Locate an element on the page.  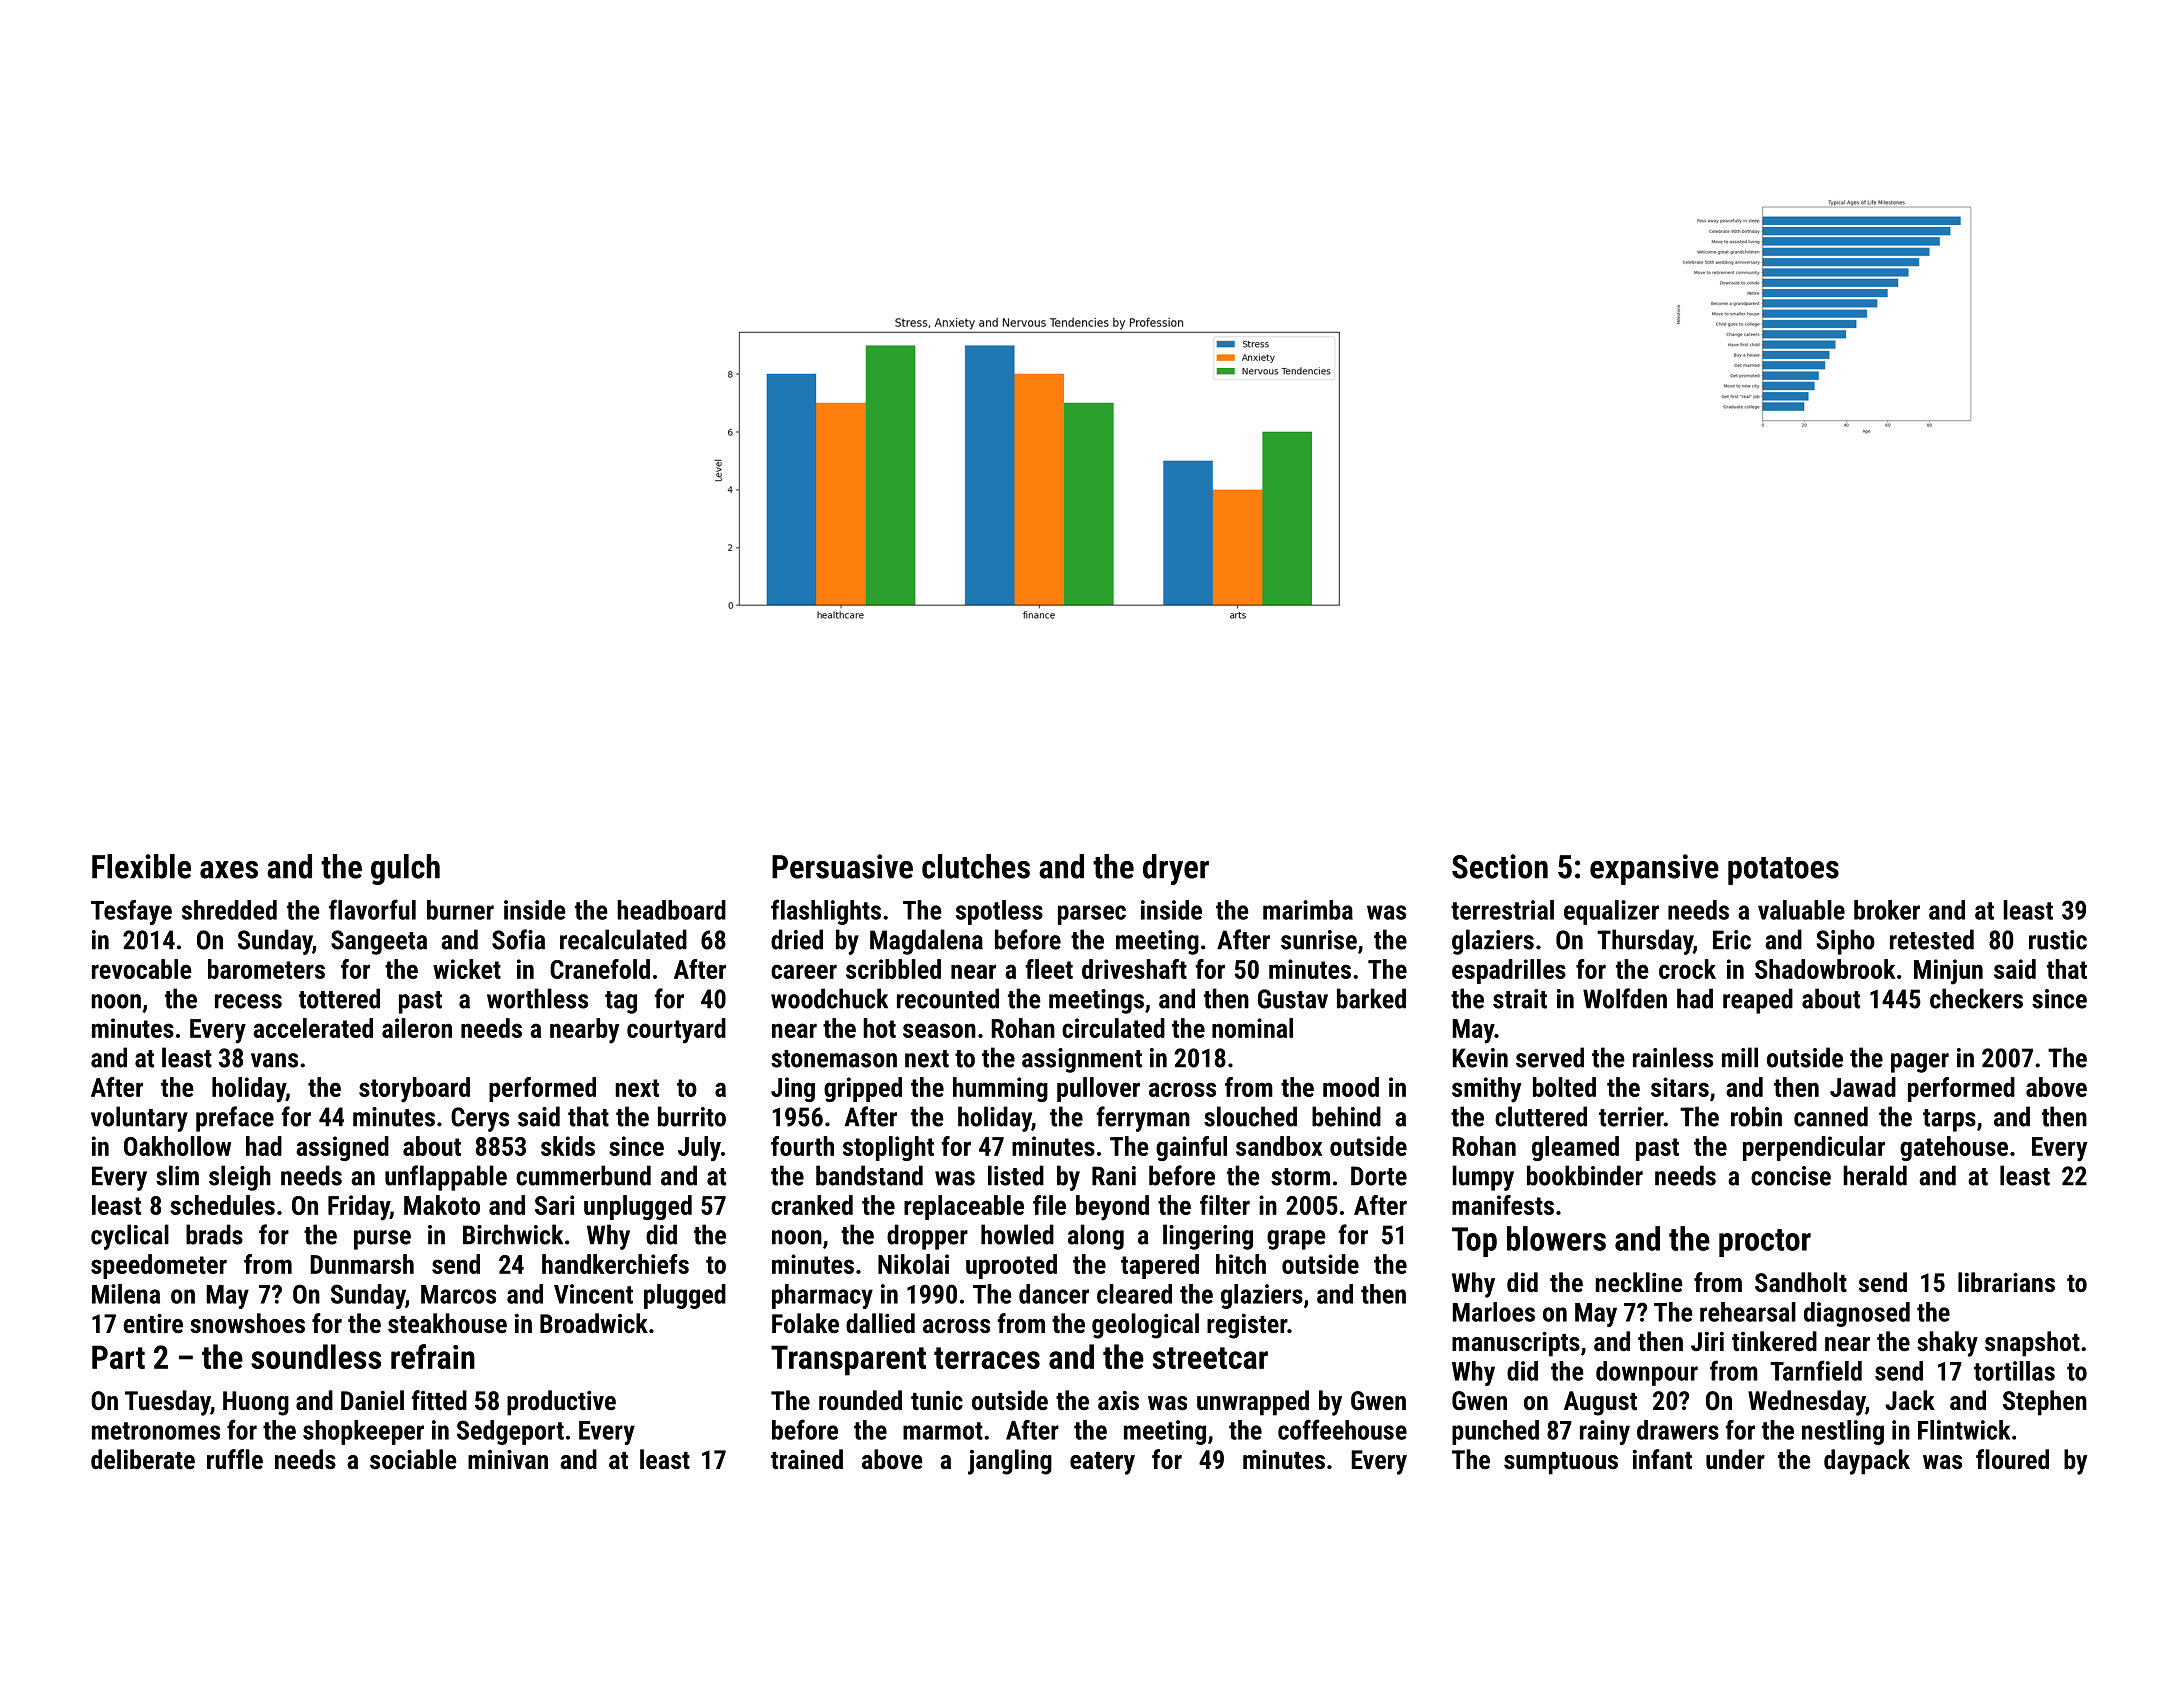
jangling is located at coordinates (1010, 1462).
